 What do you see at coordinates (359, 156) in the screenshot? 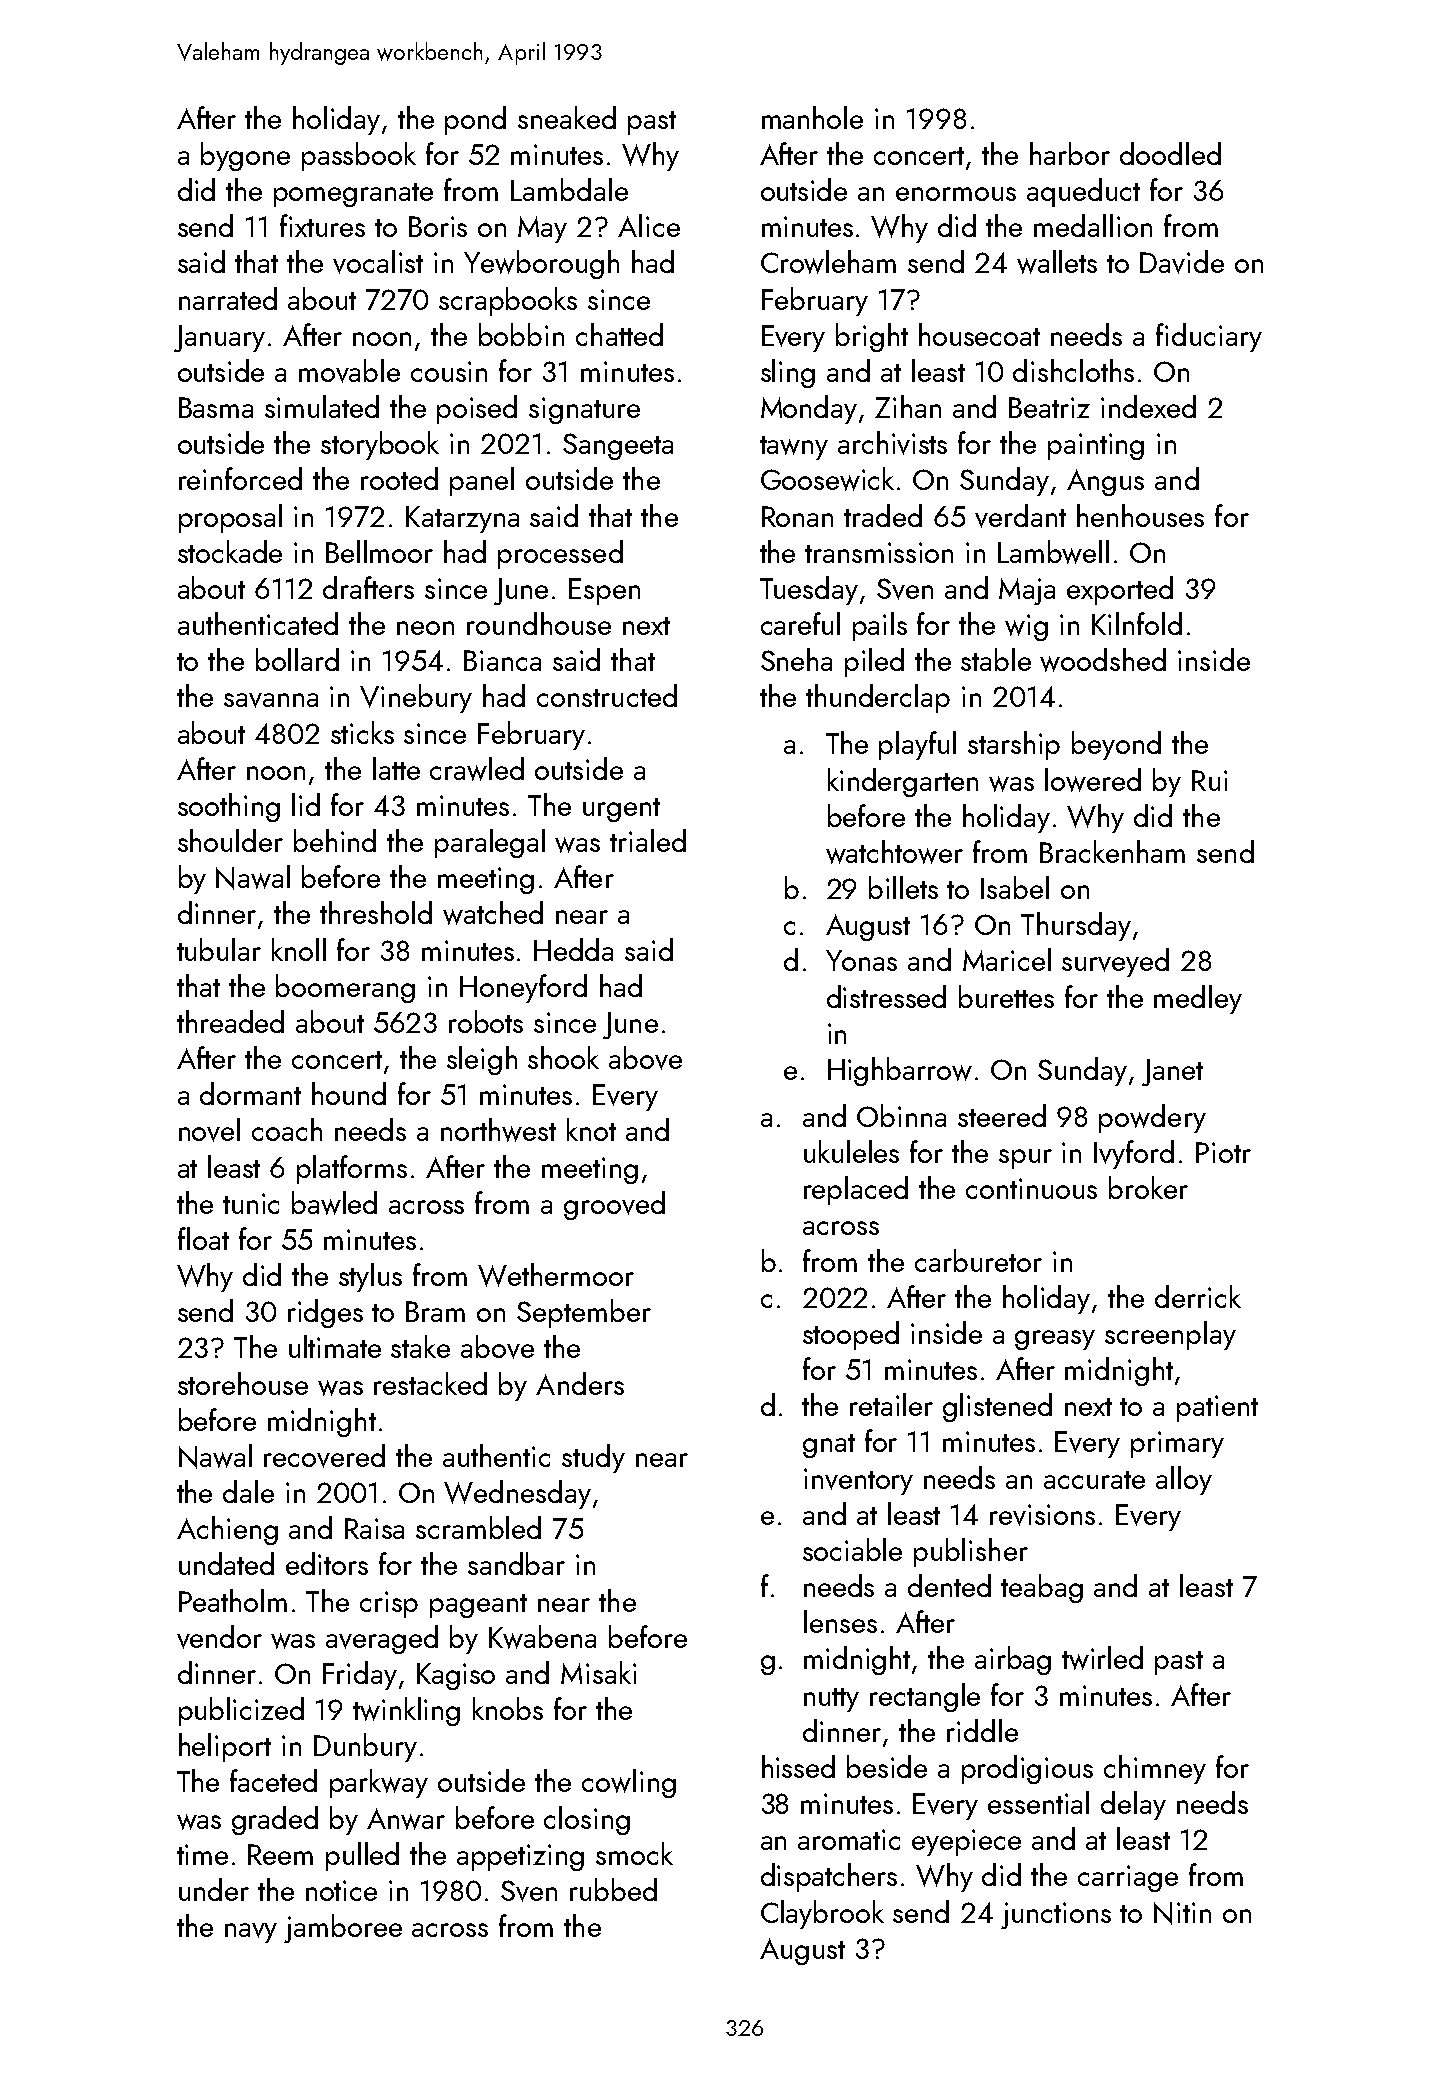
I see `passbook` at bounding box center [359, 156].
